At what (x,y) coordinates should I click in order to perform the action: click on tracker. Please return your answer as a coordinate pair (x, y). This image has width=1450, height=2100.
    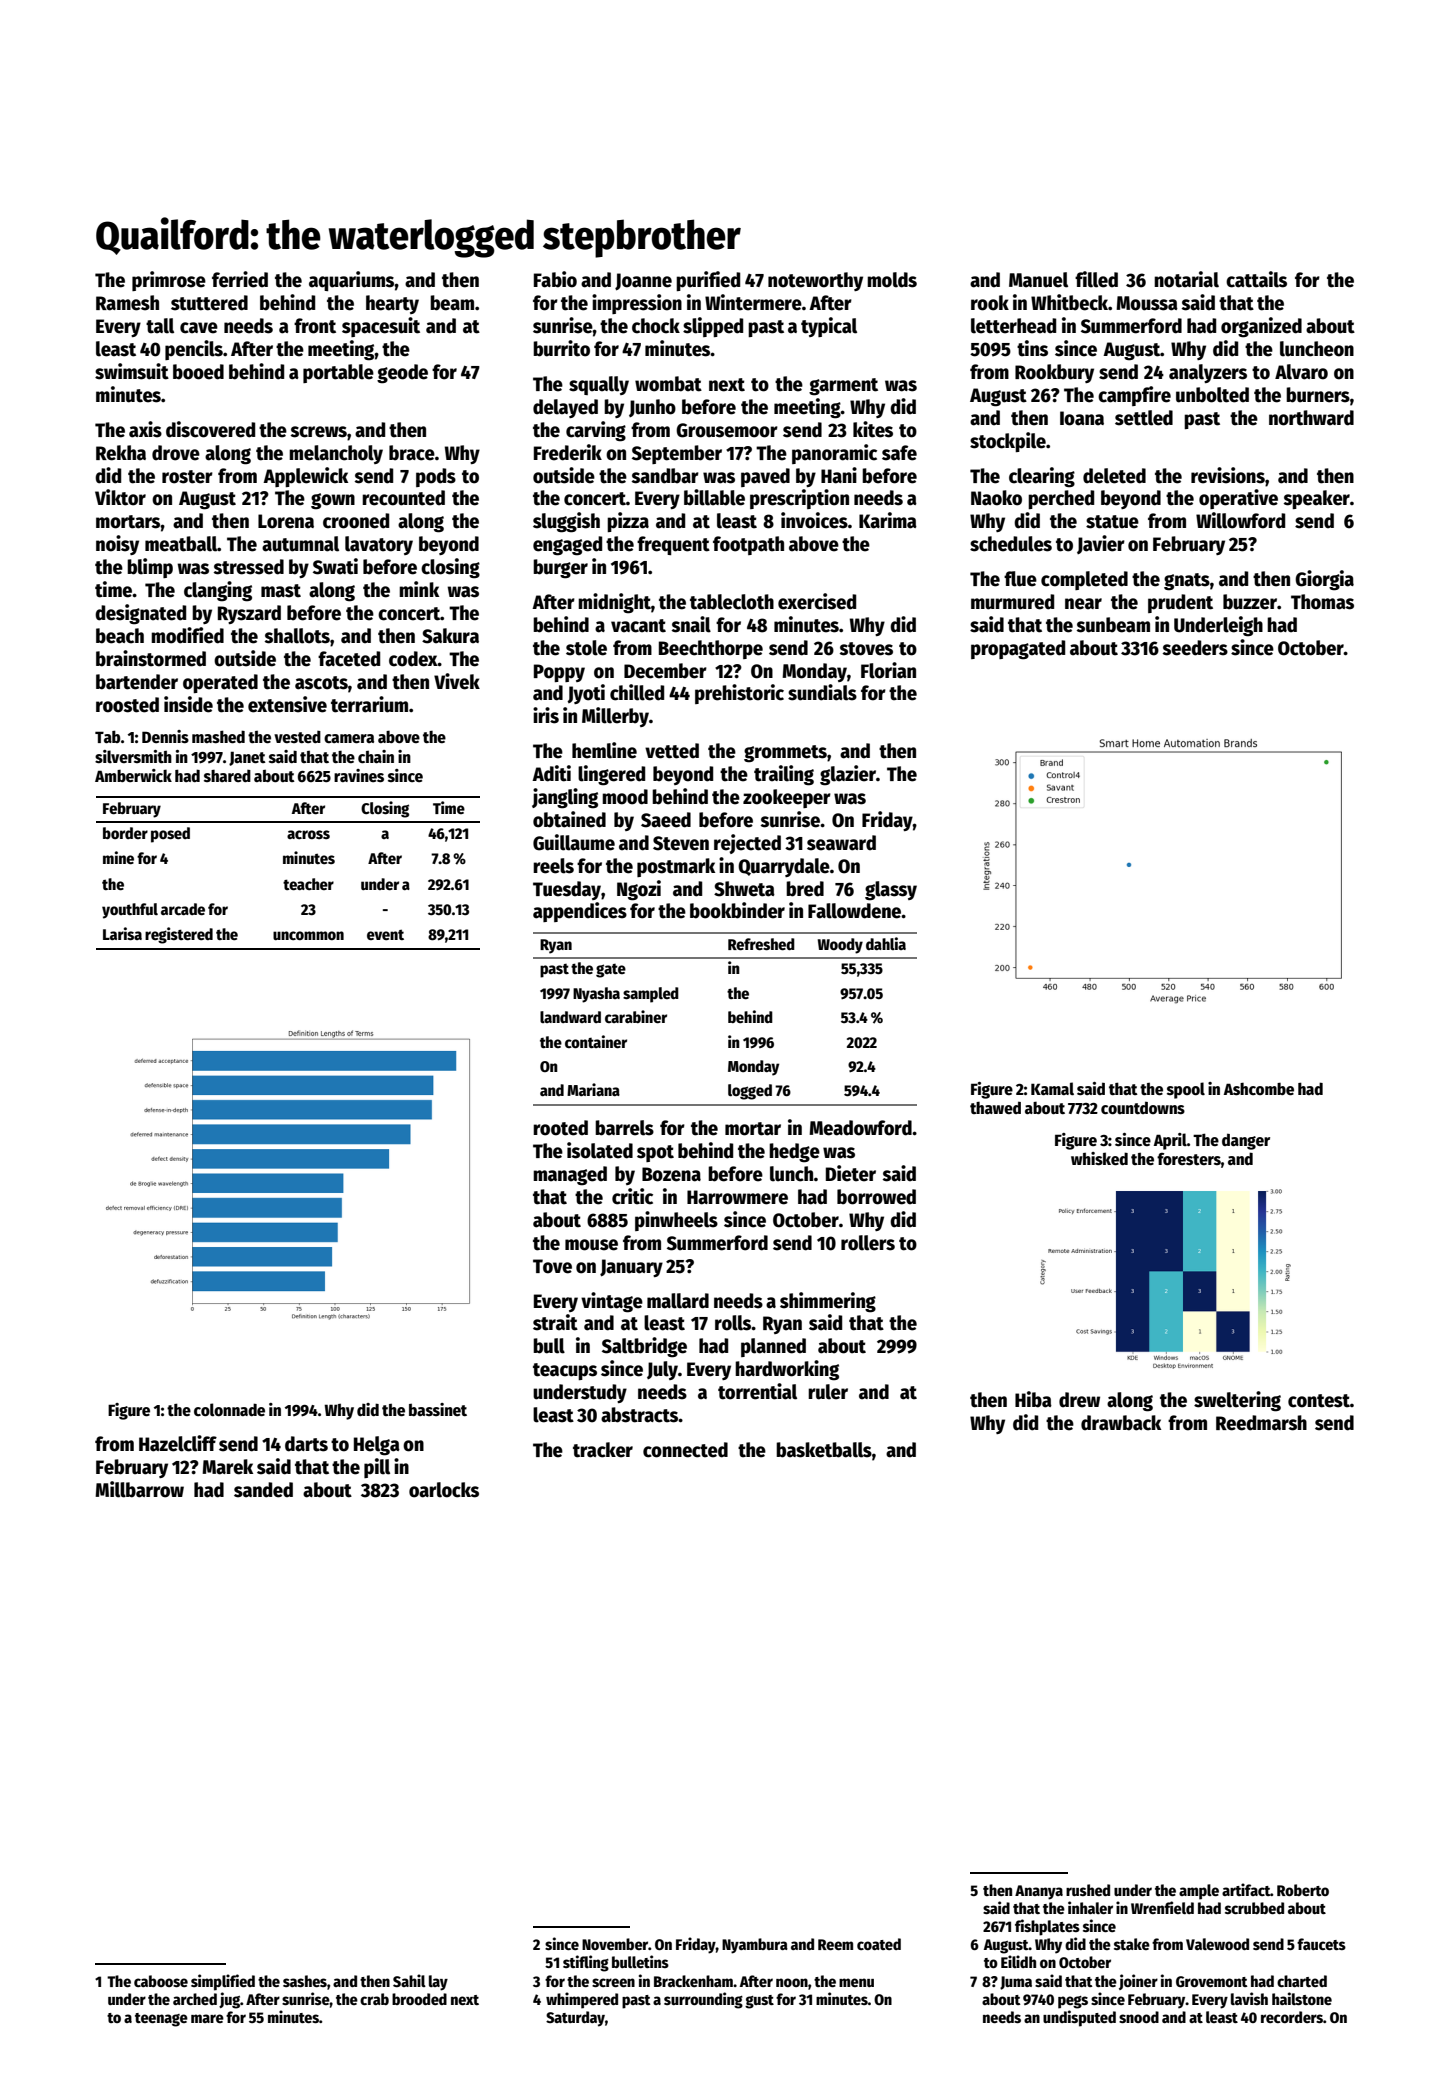
    Looking at the image, I should click on (603, 1450).
